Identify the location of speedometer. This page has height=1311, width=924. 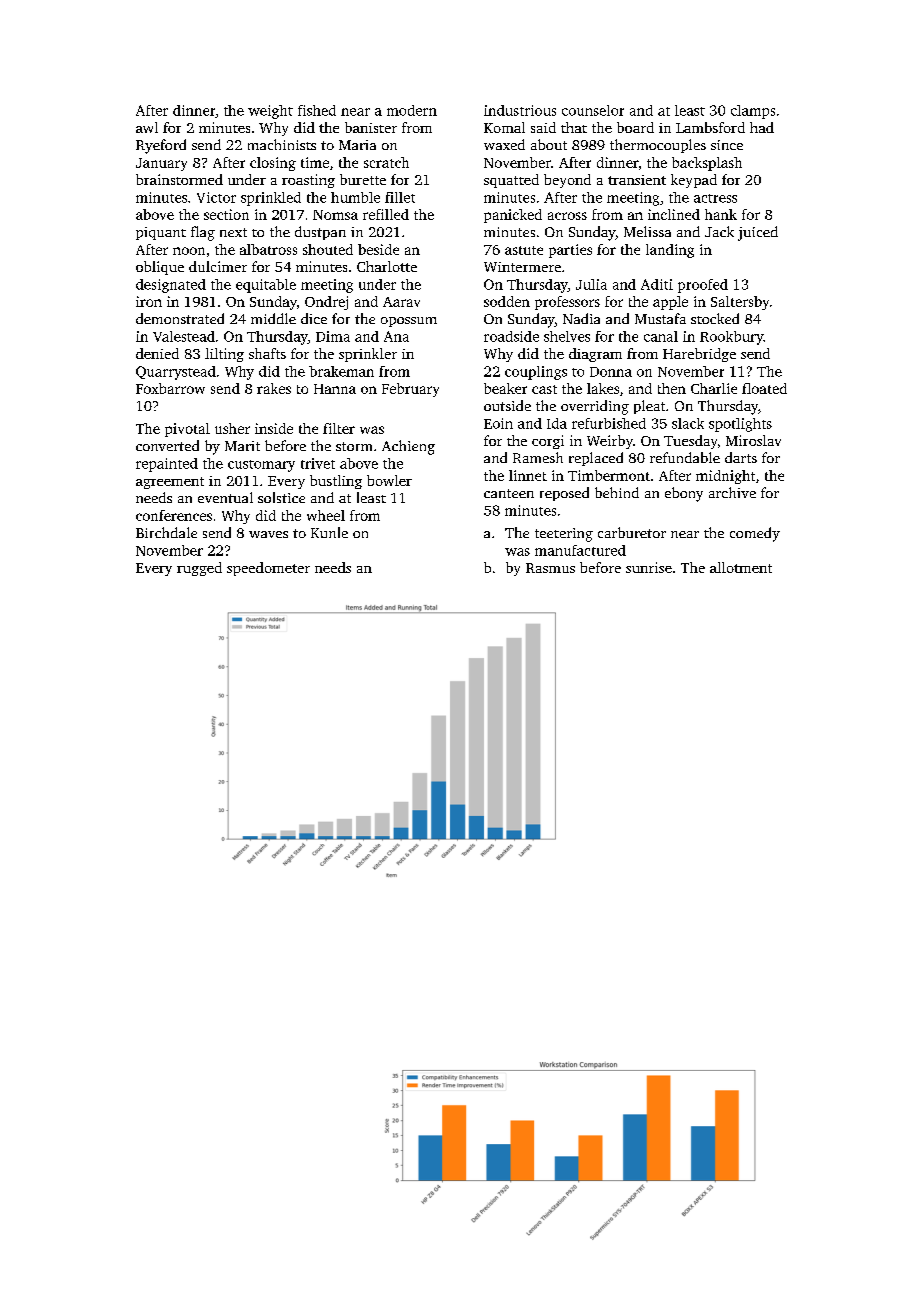
(268, 569).
